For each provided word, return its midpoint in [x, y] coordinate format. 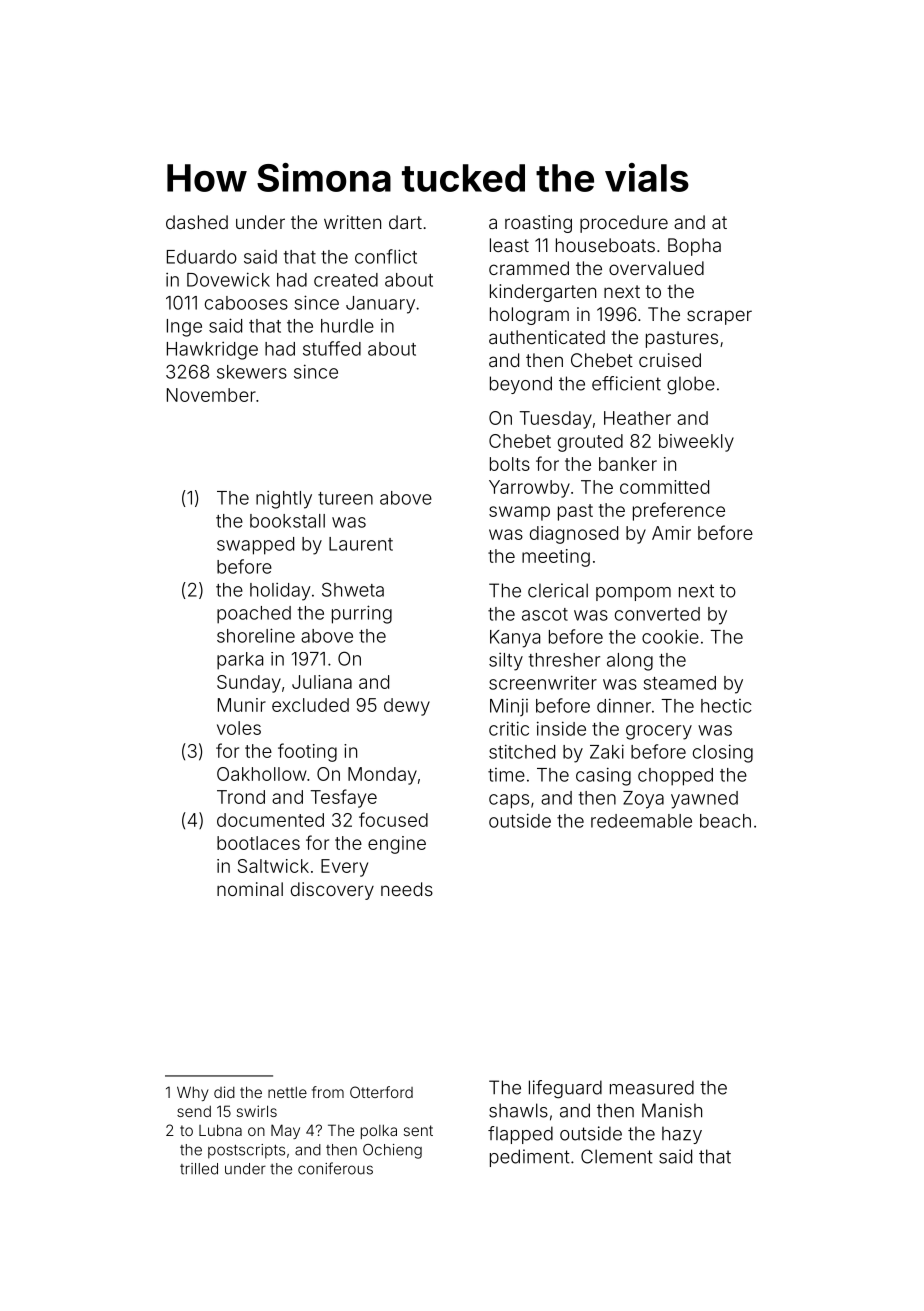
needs [407, 889]
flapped [520, 1135]
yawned [704, 800]
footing [307, 752]
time [506, 775]
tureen [345, 498]
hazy [682, 1135]
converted [657, 614]
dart [405, 222]
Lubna [220, 1130]
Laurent [361, 544]
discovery [332, 891]
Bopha [694, 247]
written [352, 222]
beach [725, 821]
